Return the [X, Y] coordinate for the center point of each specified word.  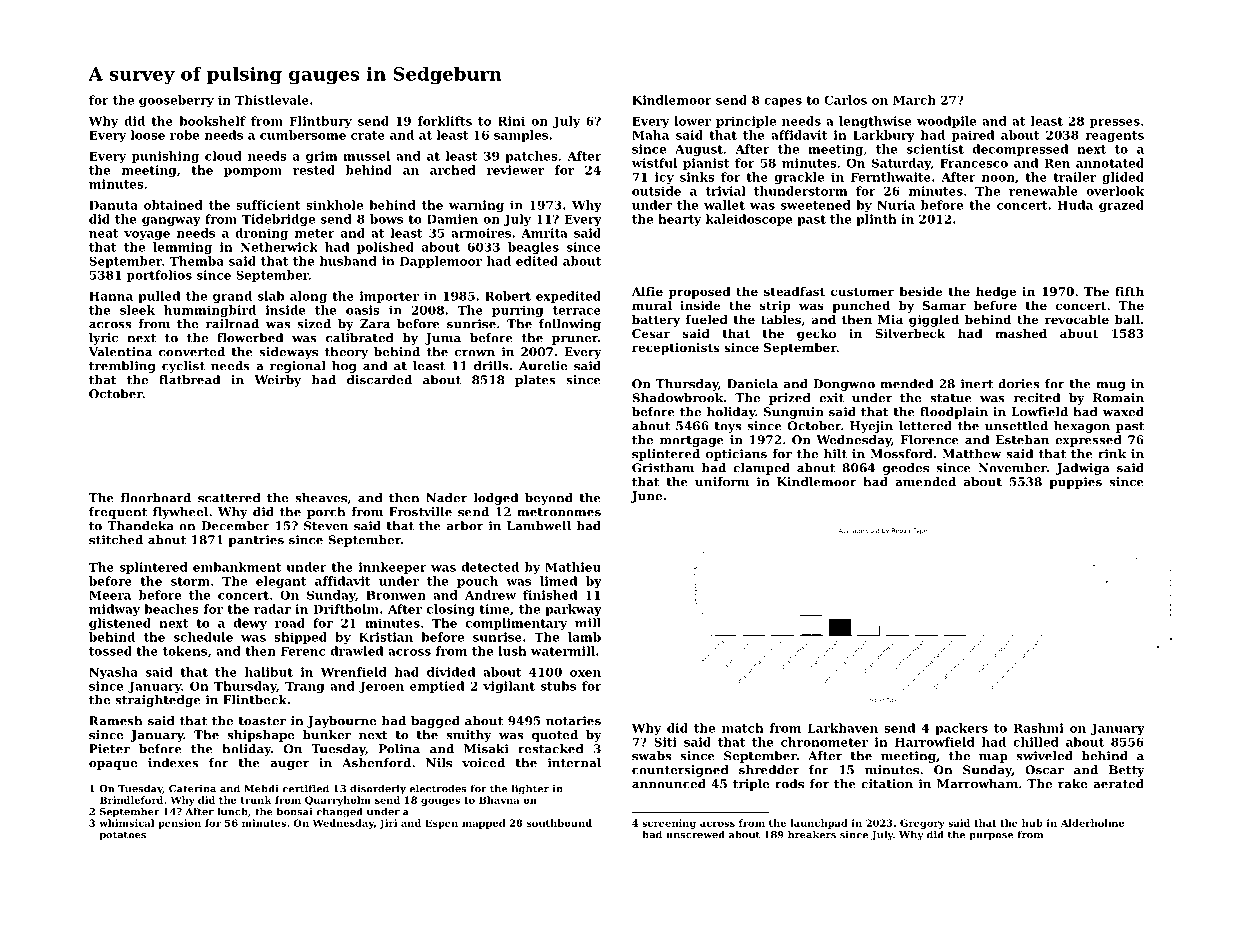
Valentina [120, 352]
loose [148, 135]
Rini [511, 121]
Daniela [752, 384]
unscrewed [695, 834]
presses [1115, 123]
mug [1111, 386]
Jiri [388, 824]
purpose [991, 837]
